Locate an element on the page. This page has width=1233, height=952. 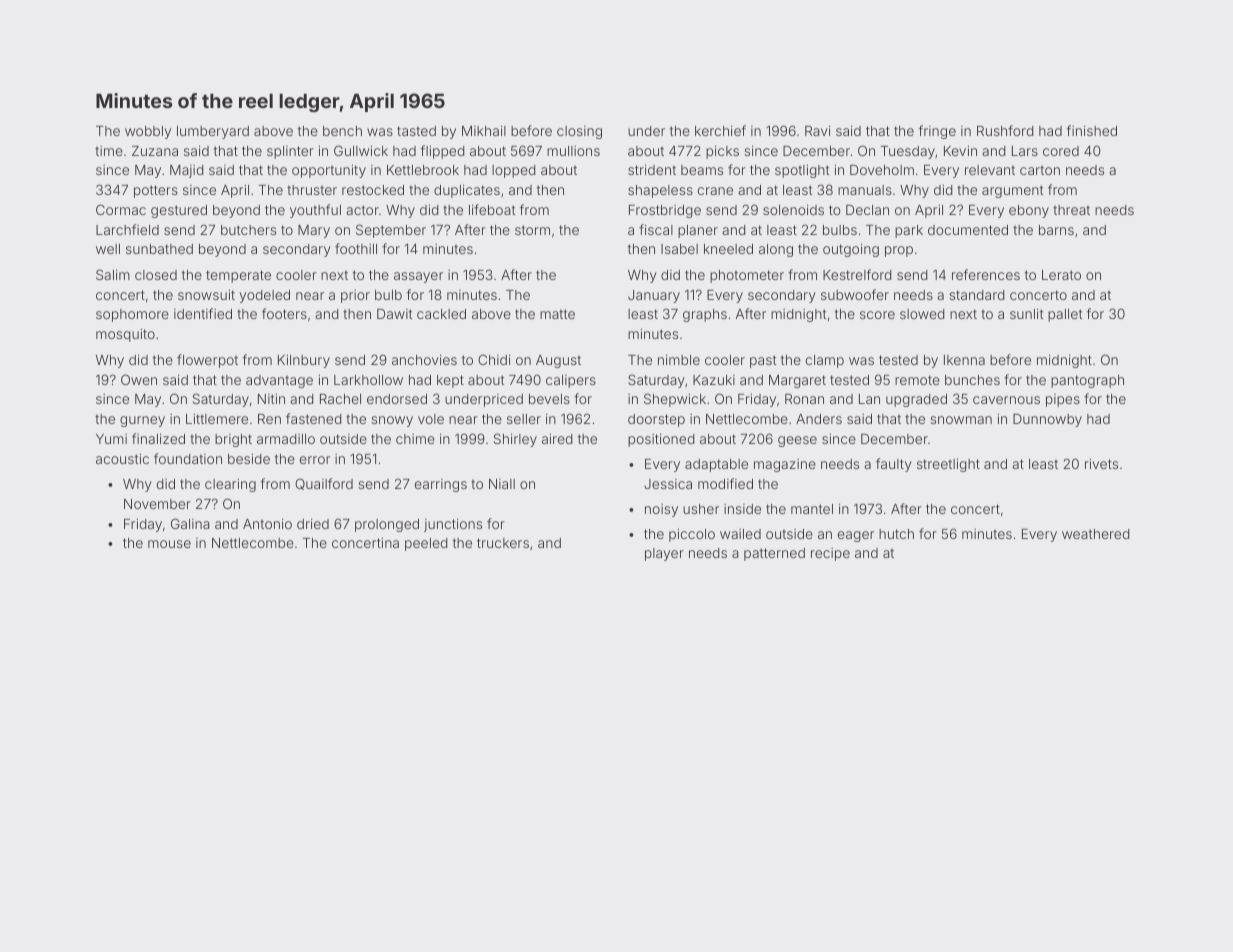
Jessica is located at coordinates (668, 484).
